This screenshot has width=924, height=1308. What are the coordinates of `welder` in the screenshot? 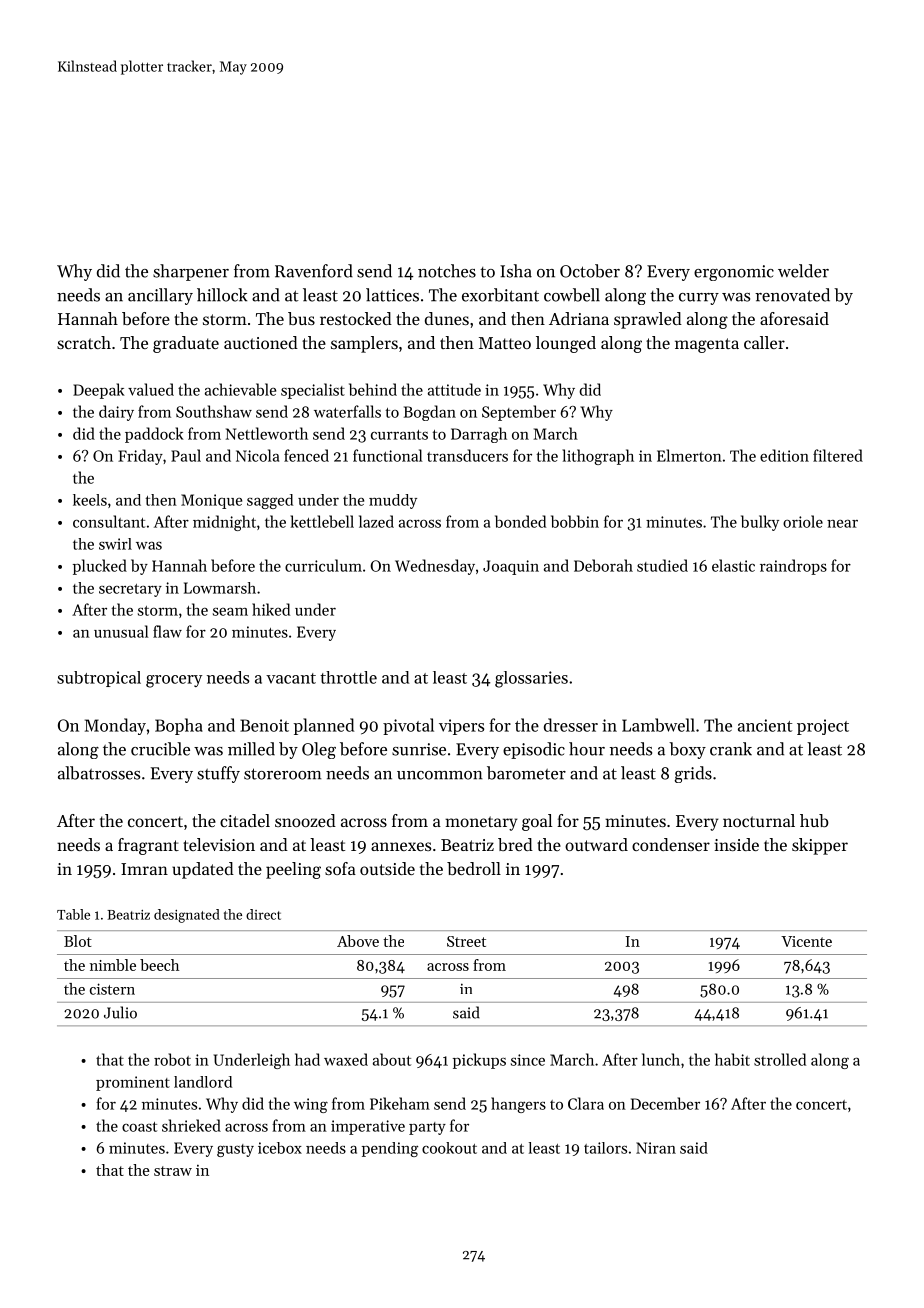 It's located at (803, 271).
